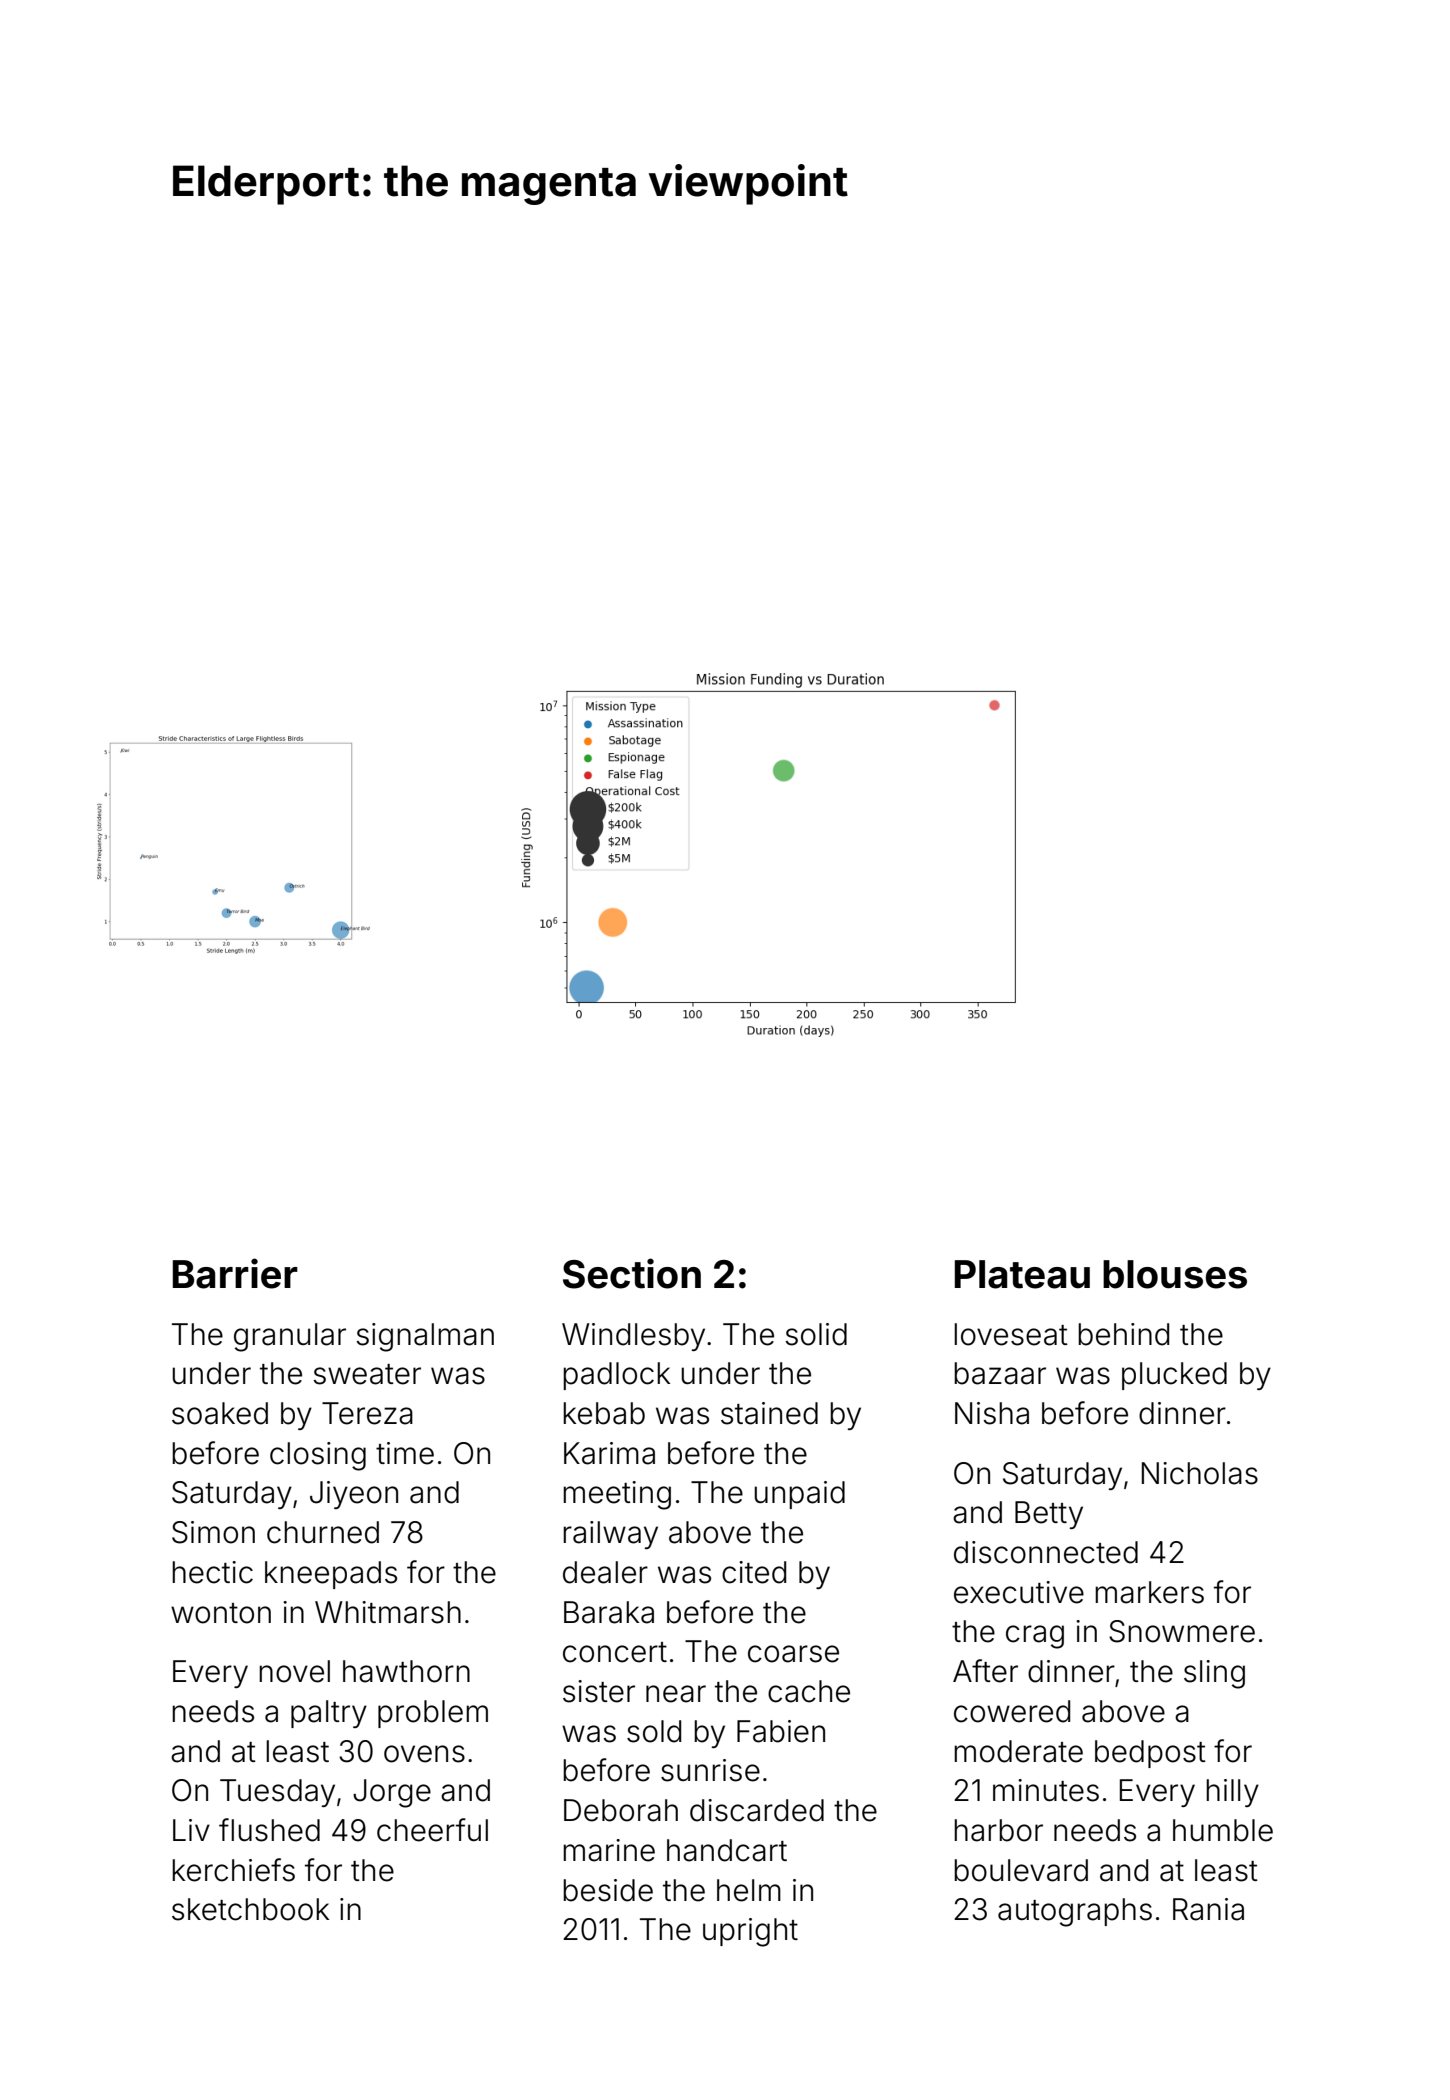 Image resolution: width=1450 pixels, height=2100 pixels. I want to click on Fabien, so click(781, 1731).
